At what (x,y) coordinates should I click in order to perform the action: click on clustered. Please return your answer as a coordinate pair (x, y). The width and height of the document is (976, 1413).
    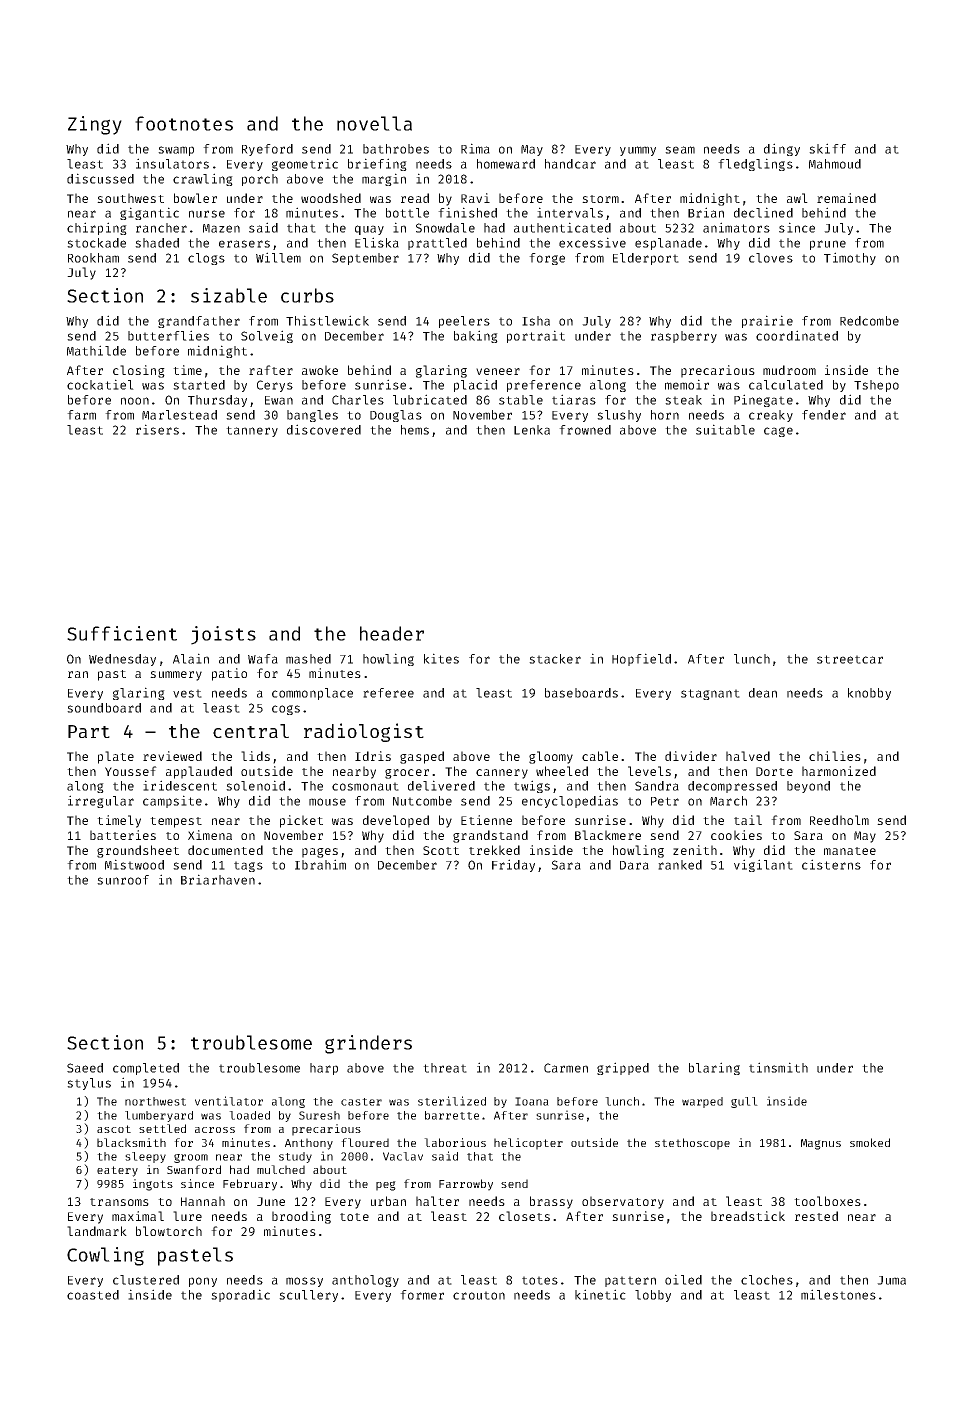
    Looking at the image, I should click on (146, 1280).
